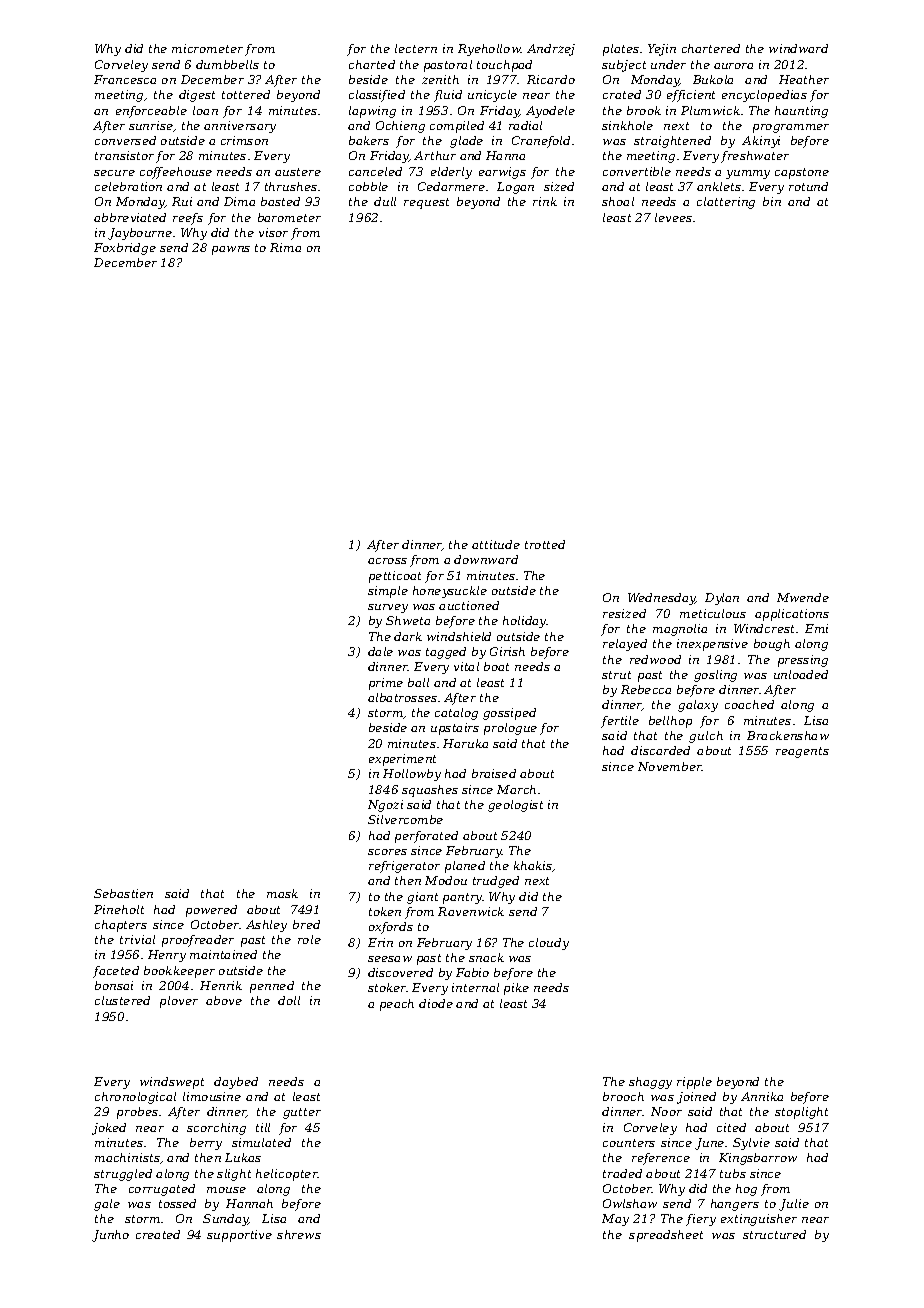 The height and width of the document is (1308, 924). I want to click on micrometer, so click(207, 48).
